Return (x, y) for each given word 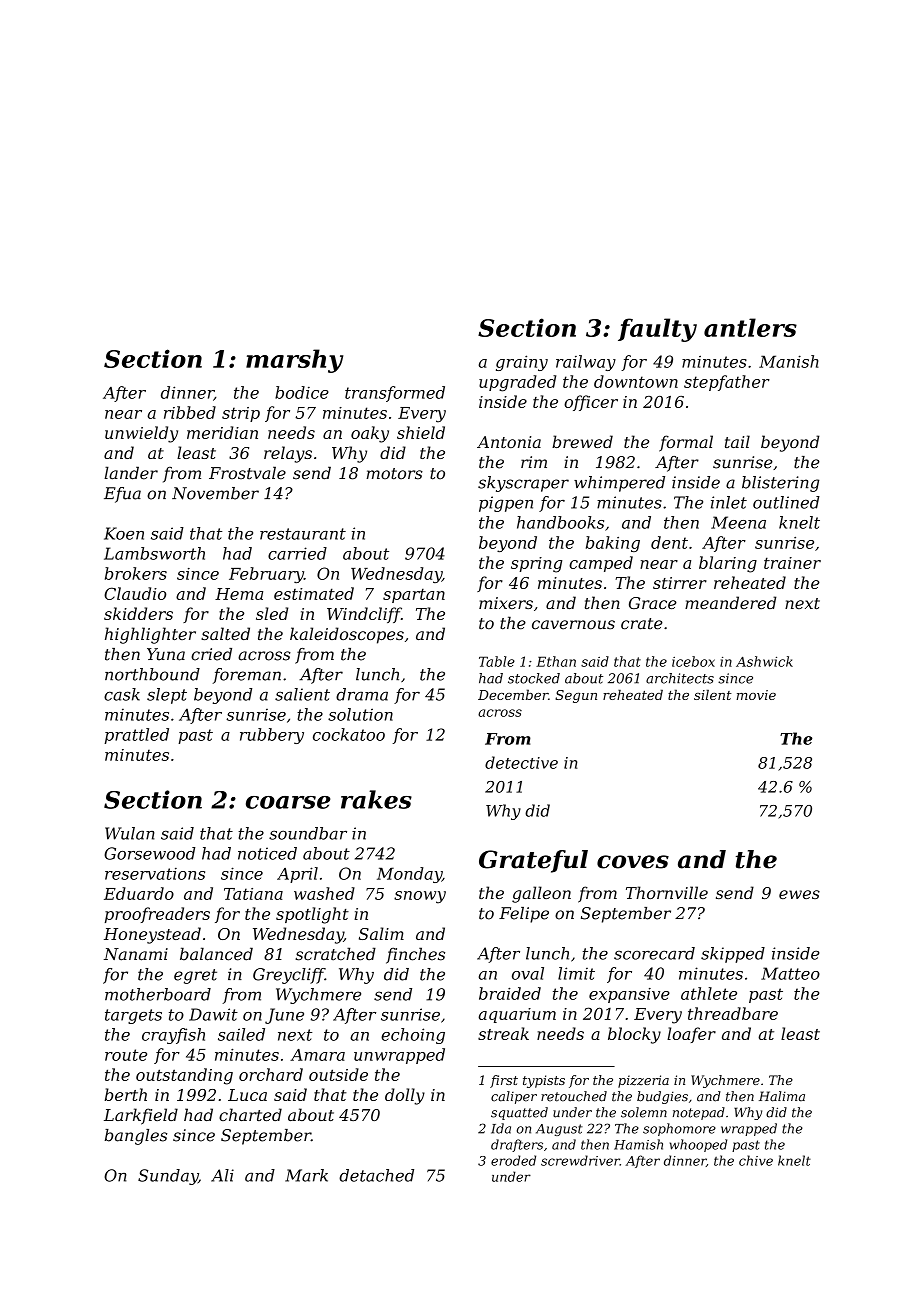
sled (272, 613)
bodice (302, 392)
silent (713, 694)
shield (421, 432)
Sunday (168, 1177)
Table (497, 661)
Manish (789, 361)
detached (376, 1175)
